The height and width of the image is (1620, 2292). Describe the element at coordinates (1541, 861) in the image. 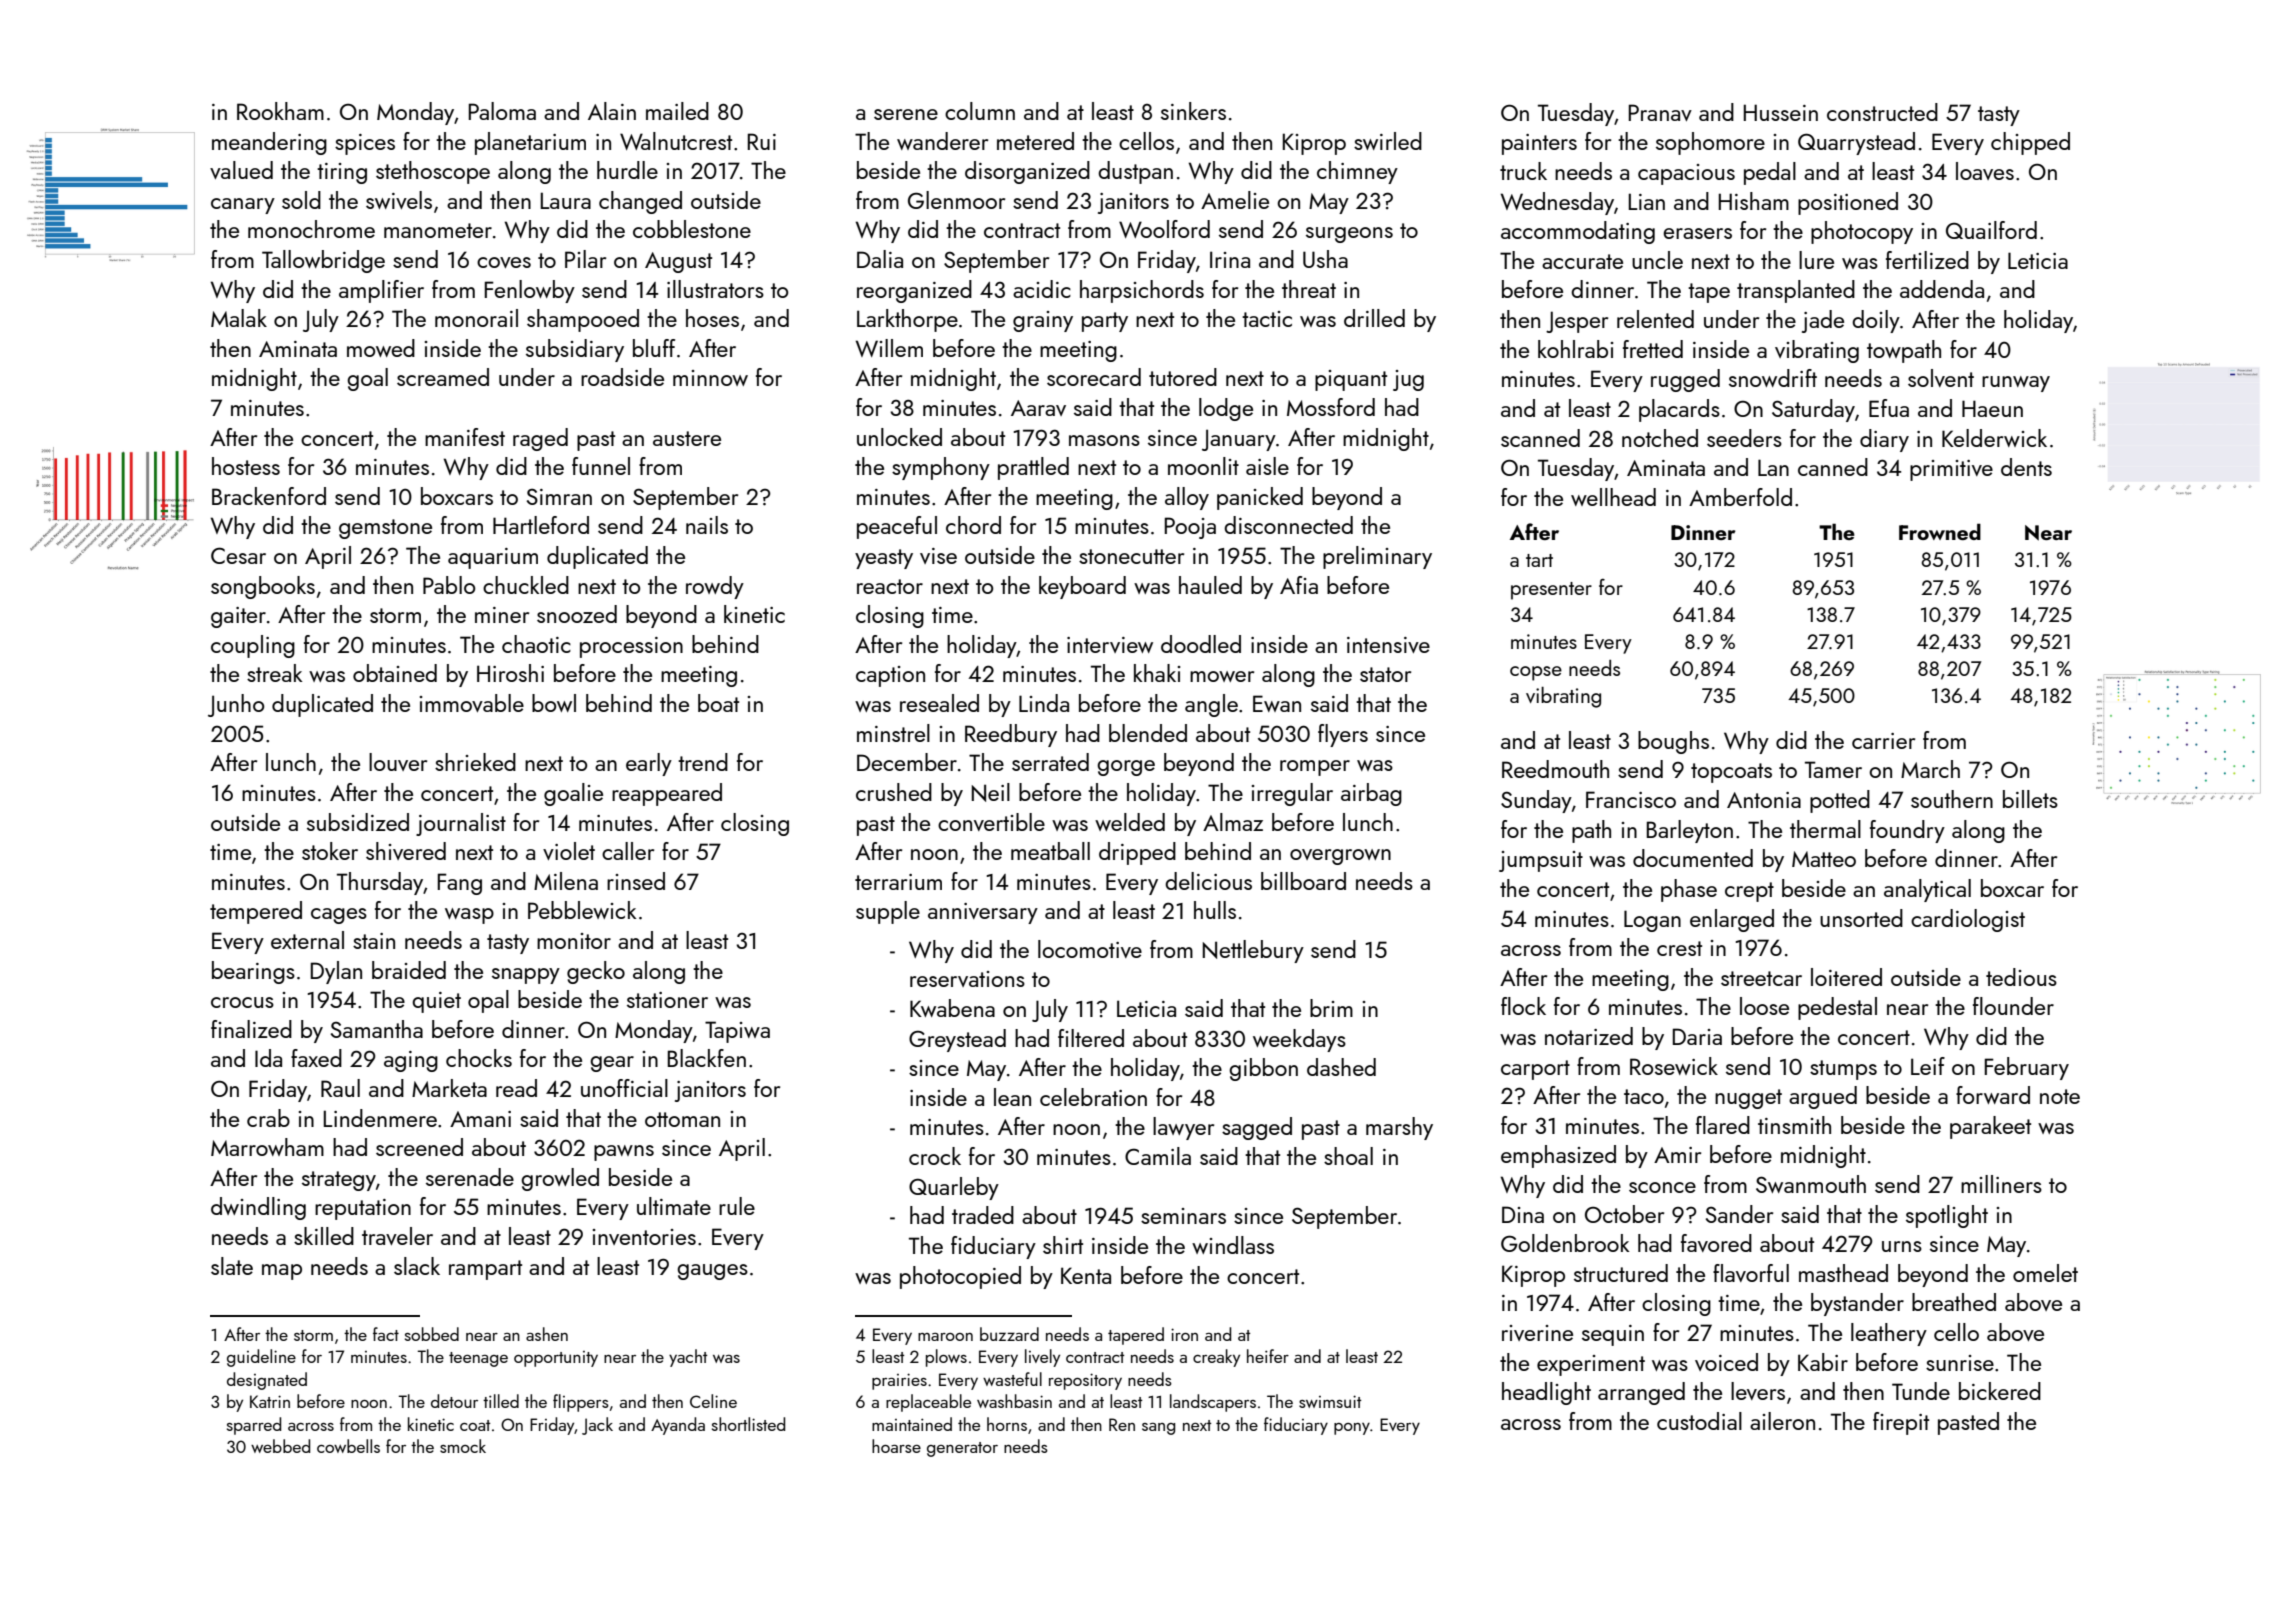

I see `jumpsuit` at that location.
